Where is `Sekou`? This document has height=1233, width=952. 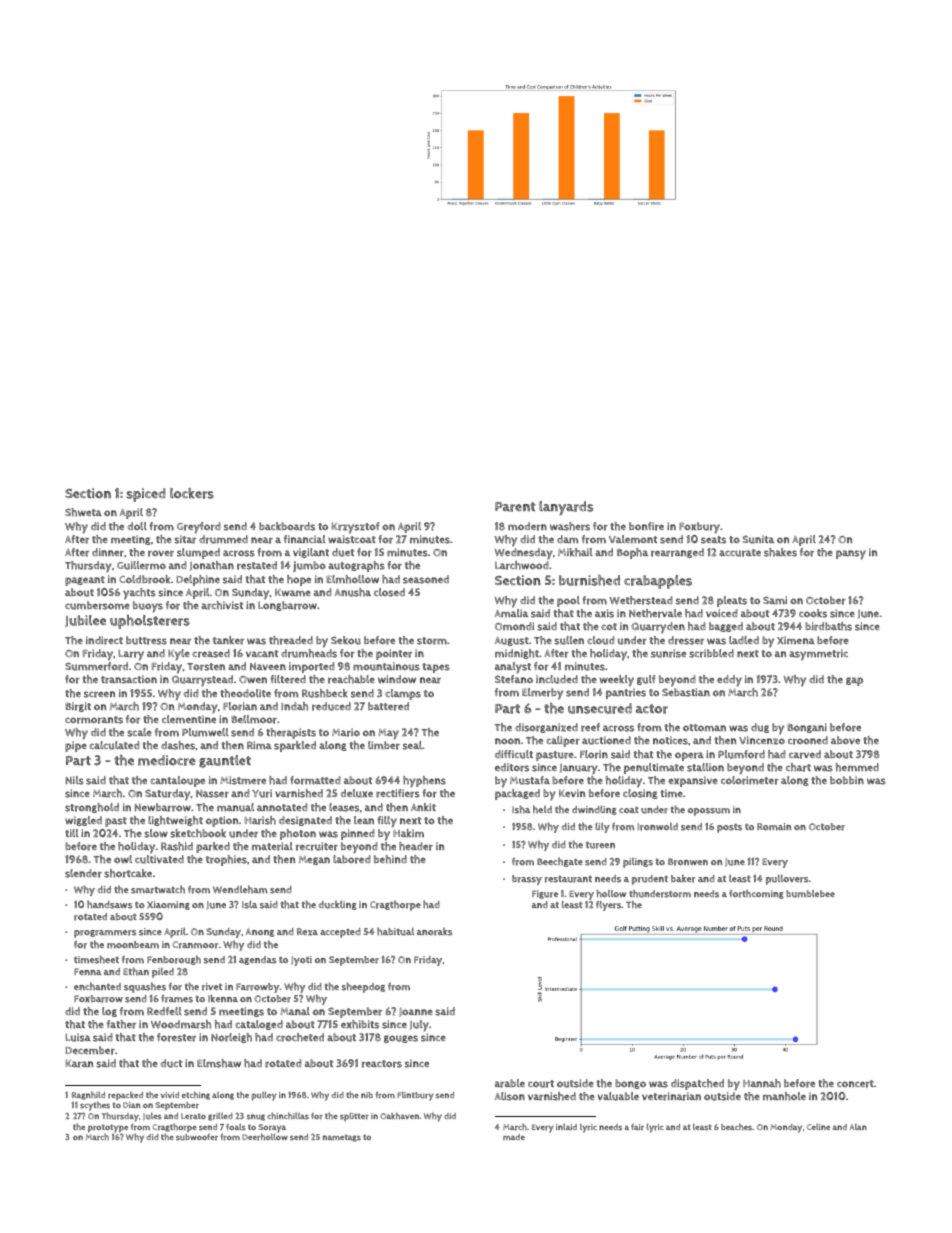 Sekou is located at coordinates (346, 640).
